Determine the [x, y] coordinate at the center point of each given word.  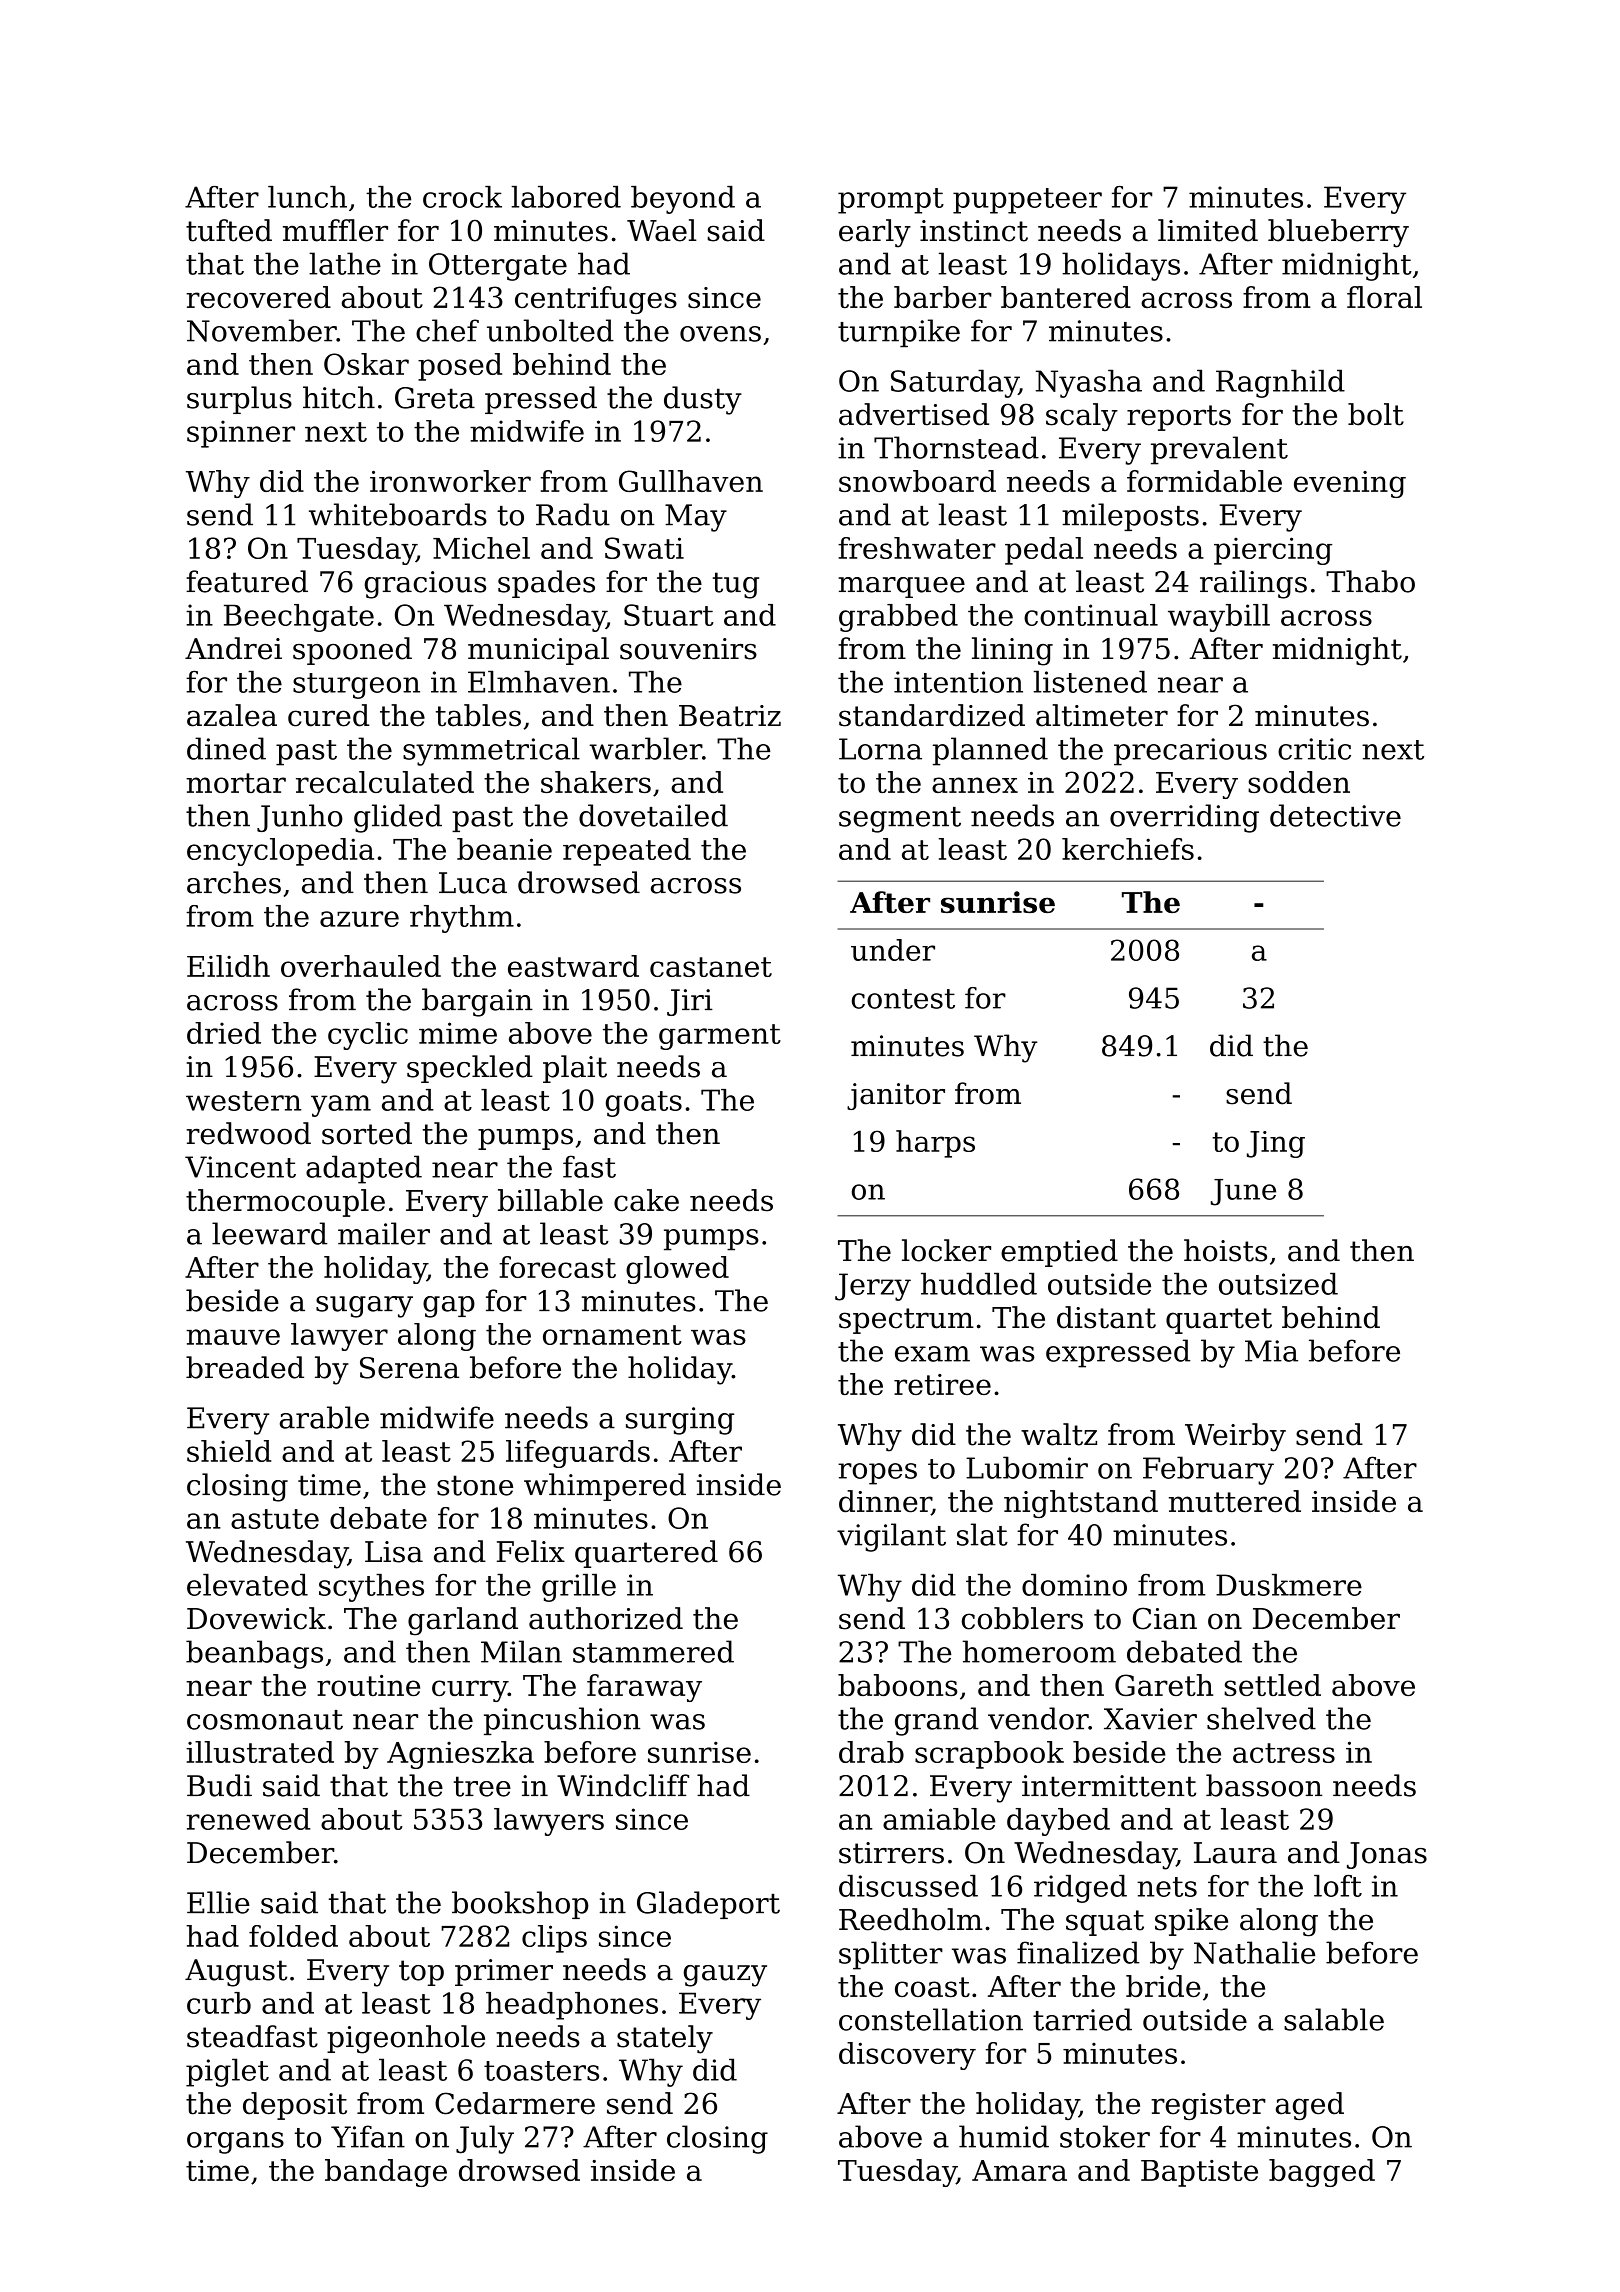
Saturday [955, 383]
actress [1284, 1753]
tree [482, 1786]
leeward [269, 1233]
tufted [229, 230]
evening [1350, 484]
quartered [646, 1554]
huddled [979, 1284]
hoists [1225, 1250]
